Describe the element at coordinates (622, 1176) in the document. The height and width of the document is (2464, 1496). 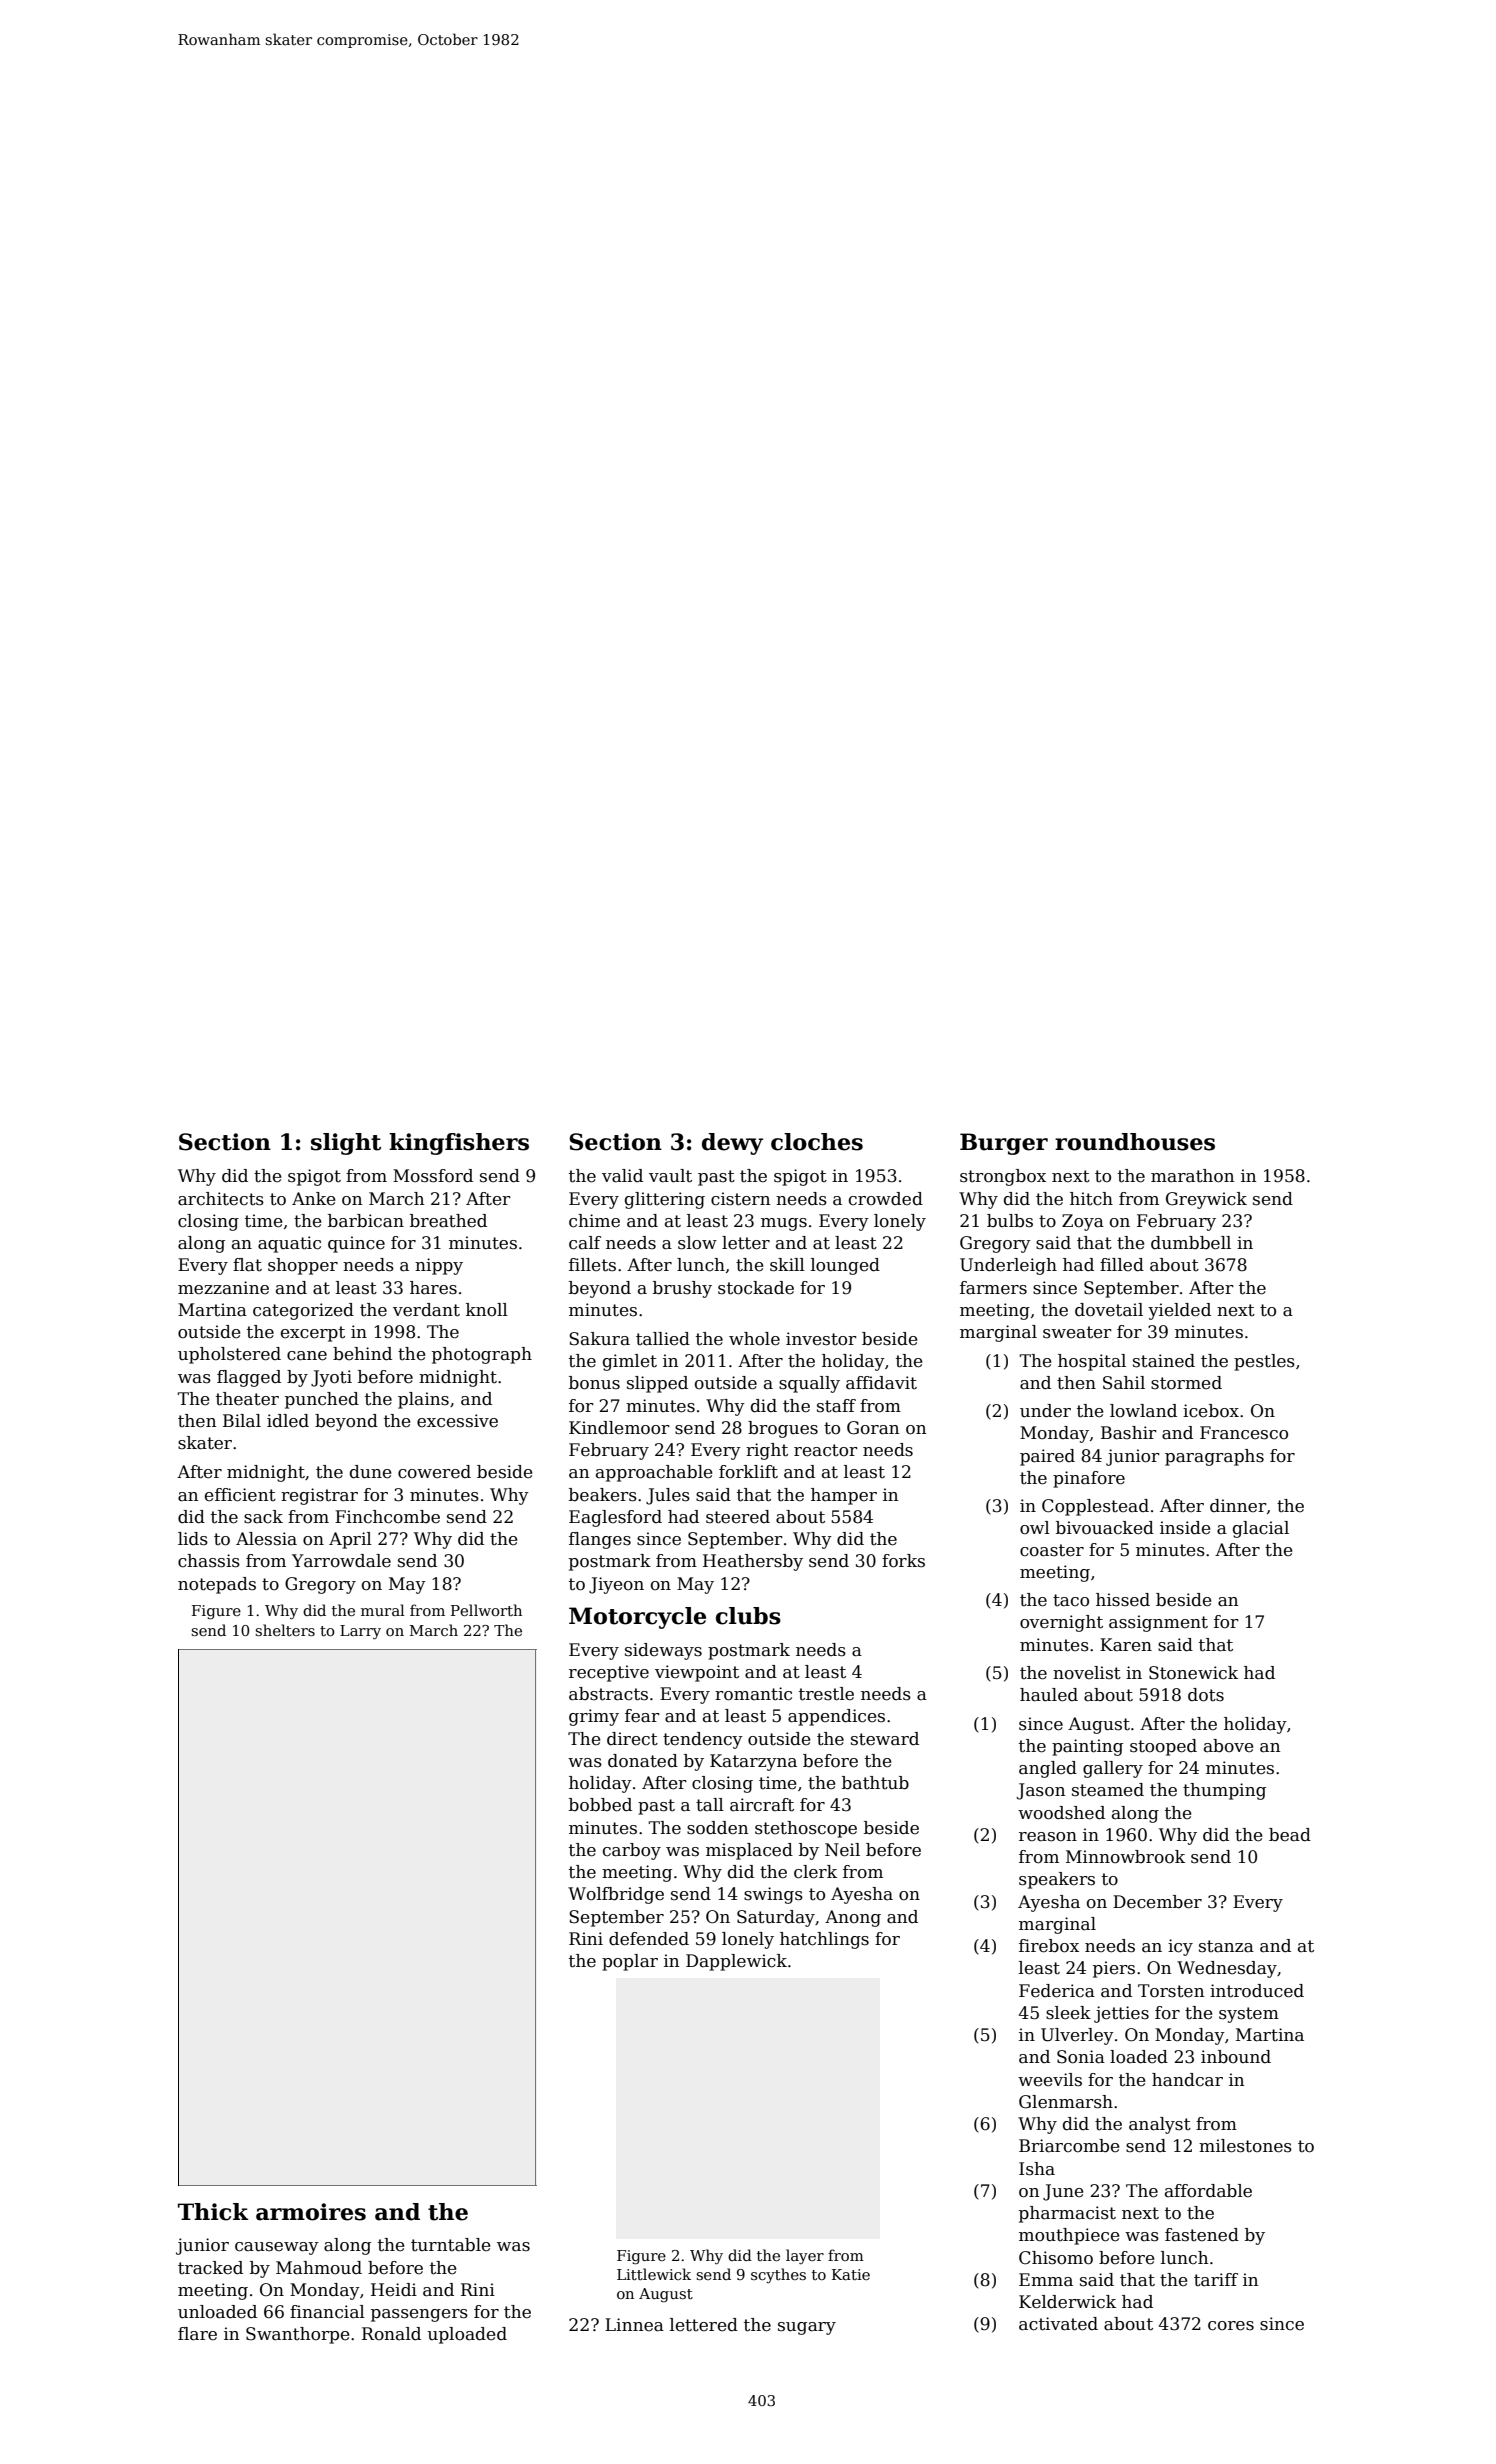
I see `valid` at that location.
